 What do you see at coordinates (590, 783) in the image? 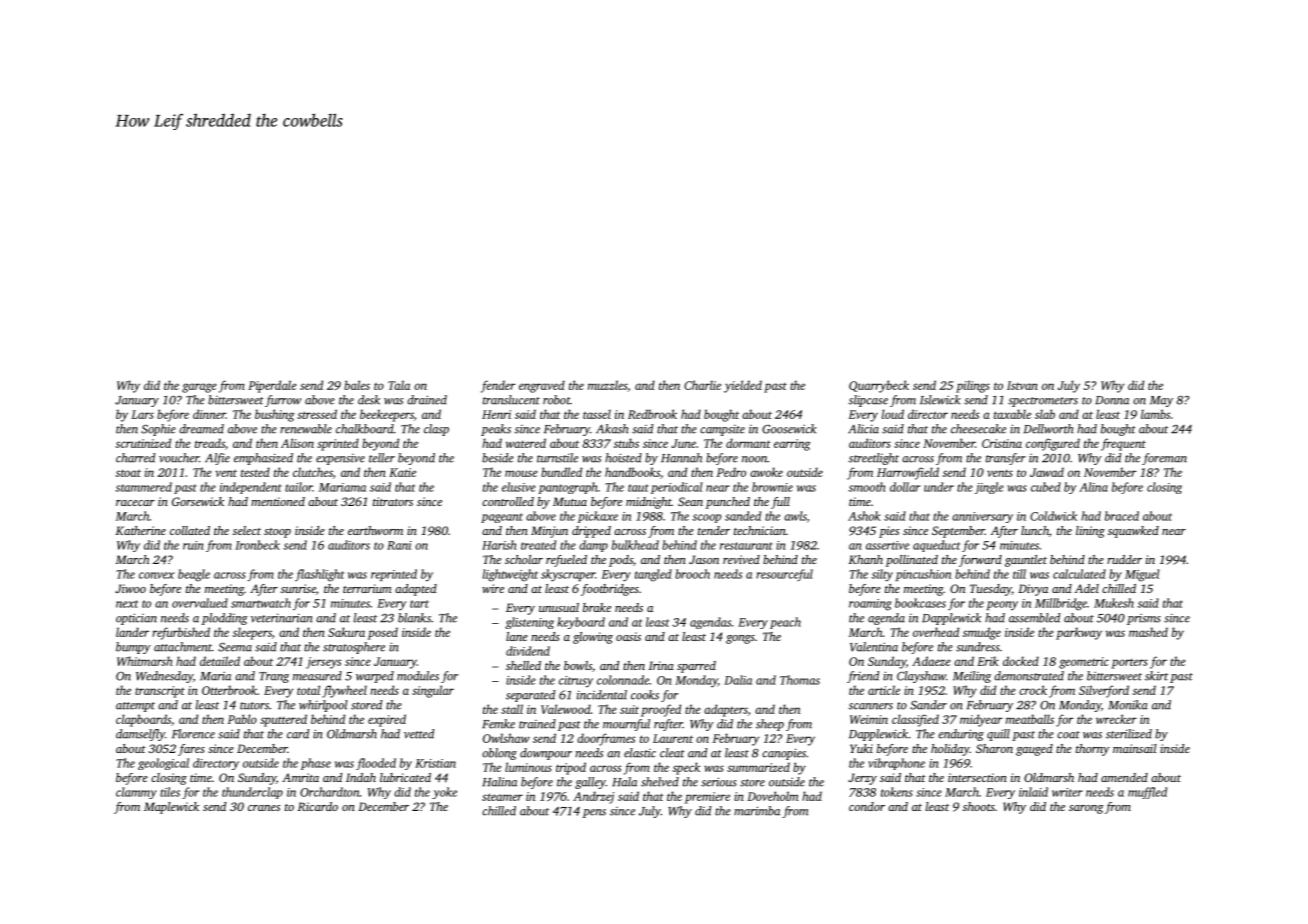
I see `galley` at bounding box center [590, 783].
